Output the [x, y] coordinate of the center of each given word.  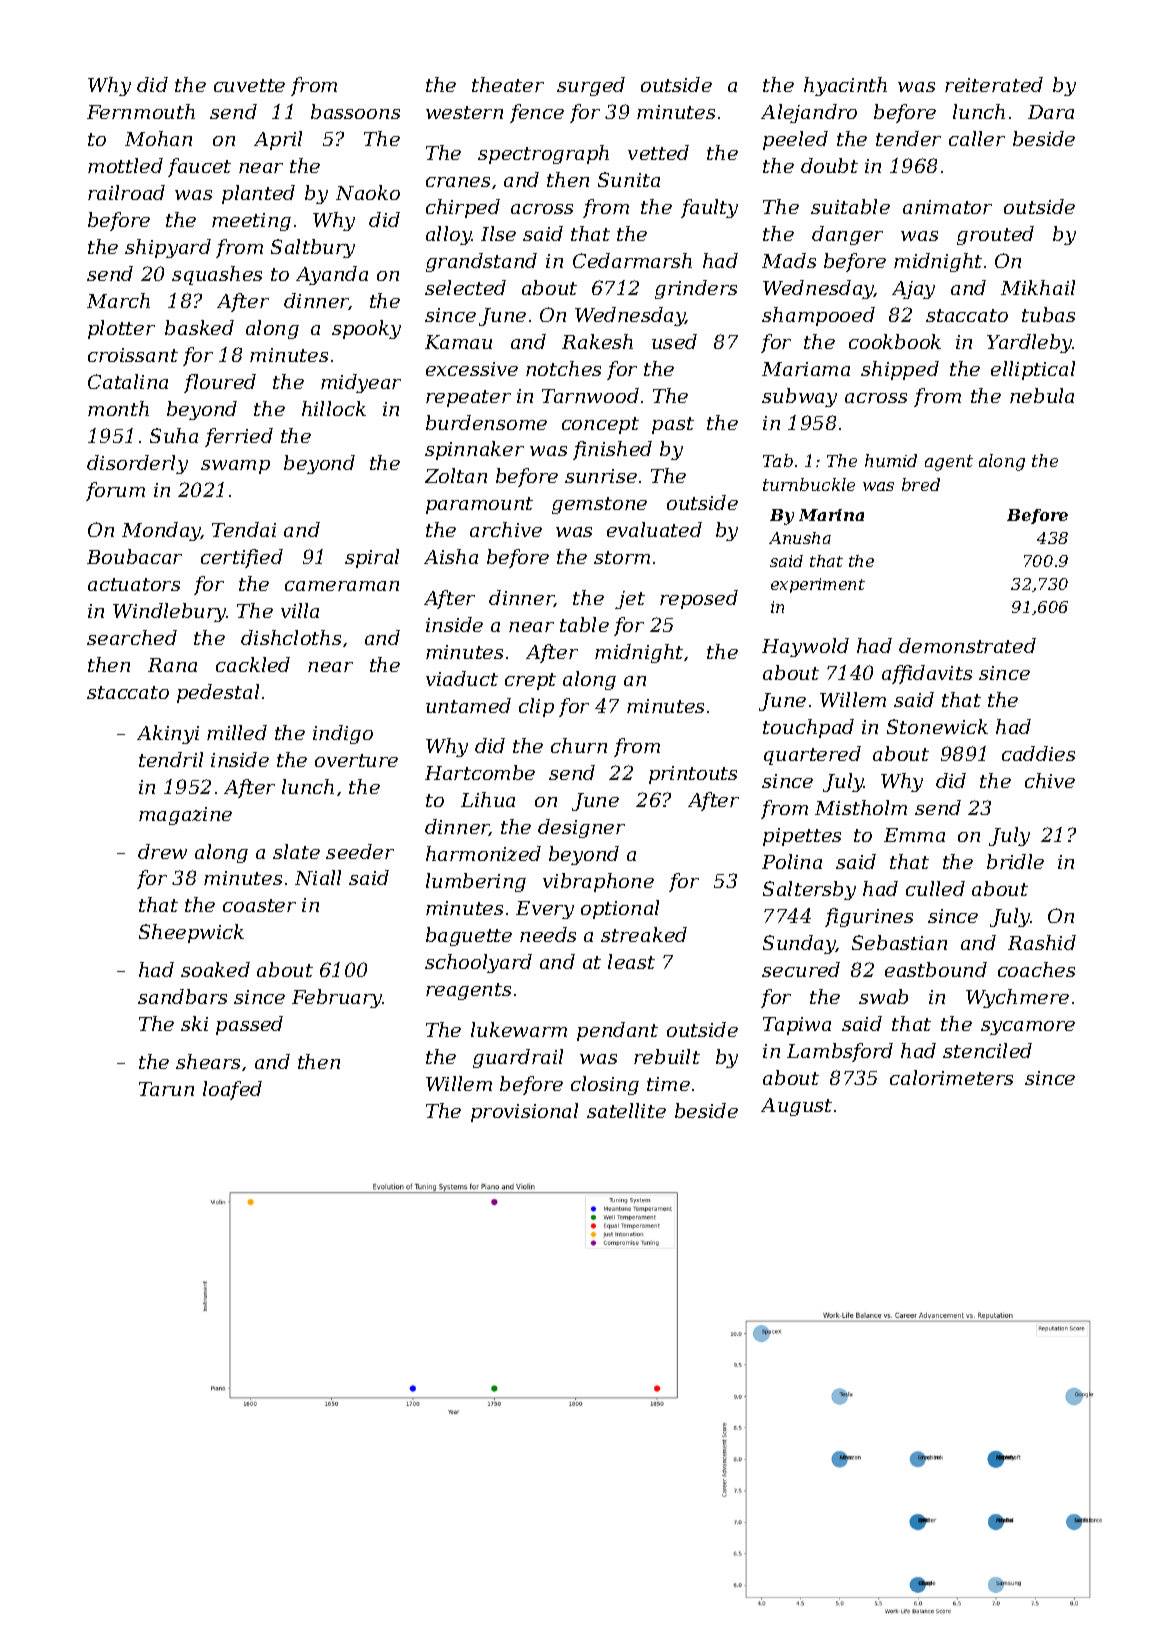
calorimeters [951, 1077]
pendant [617, 1031]
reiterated [994, 84]
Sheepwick [191, 933]
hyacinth [845, 86]
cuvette [249, 85]
